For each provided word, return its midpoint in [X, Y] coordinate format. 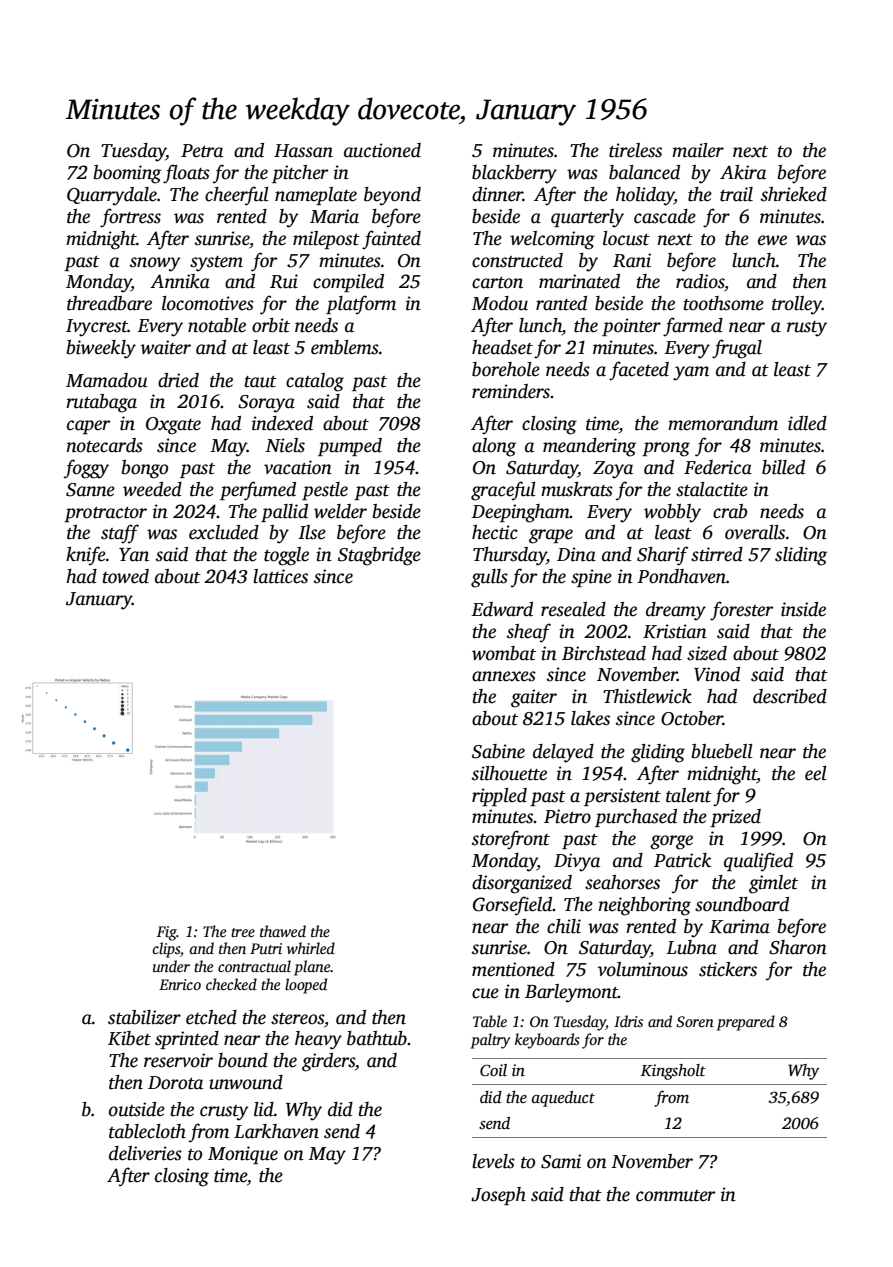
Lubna [691, 947]
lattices [280, 576]
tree [243, 932]
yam [691, 373]
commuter [675, 1196]
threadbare [109, 303]
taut [261, 382]
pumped [350, 447]
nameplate [316, 196]
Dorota [175, 1083]
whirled [311, 948]
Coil [493, 1070]
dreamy [676, 611]
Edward [502, 609]
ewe [772, 240]
